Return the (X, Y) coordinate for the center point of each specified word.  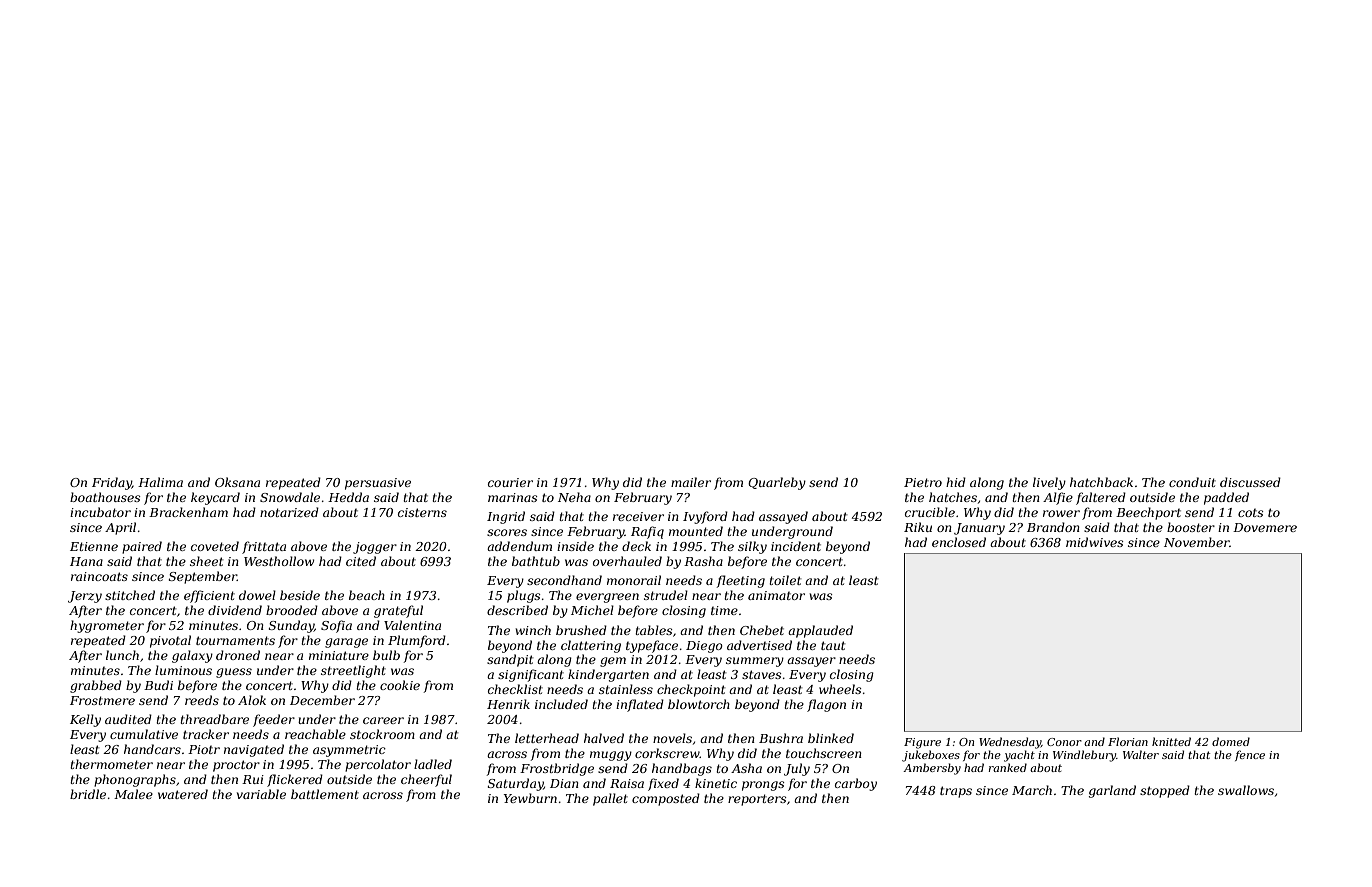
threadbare (214, 719)
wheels (840, 689)
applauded (820, 631)
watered (183, 794)
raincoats (99, 576)
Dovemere (1265, 527)
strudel (666, 595)
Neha (574, 497)
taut (833, 645)
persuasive (378, 484)
